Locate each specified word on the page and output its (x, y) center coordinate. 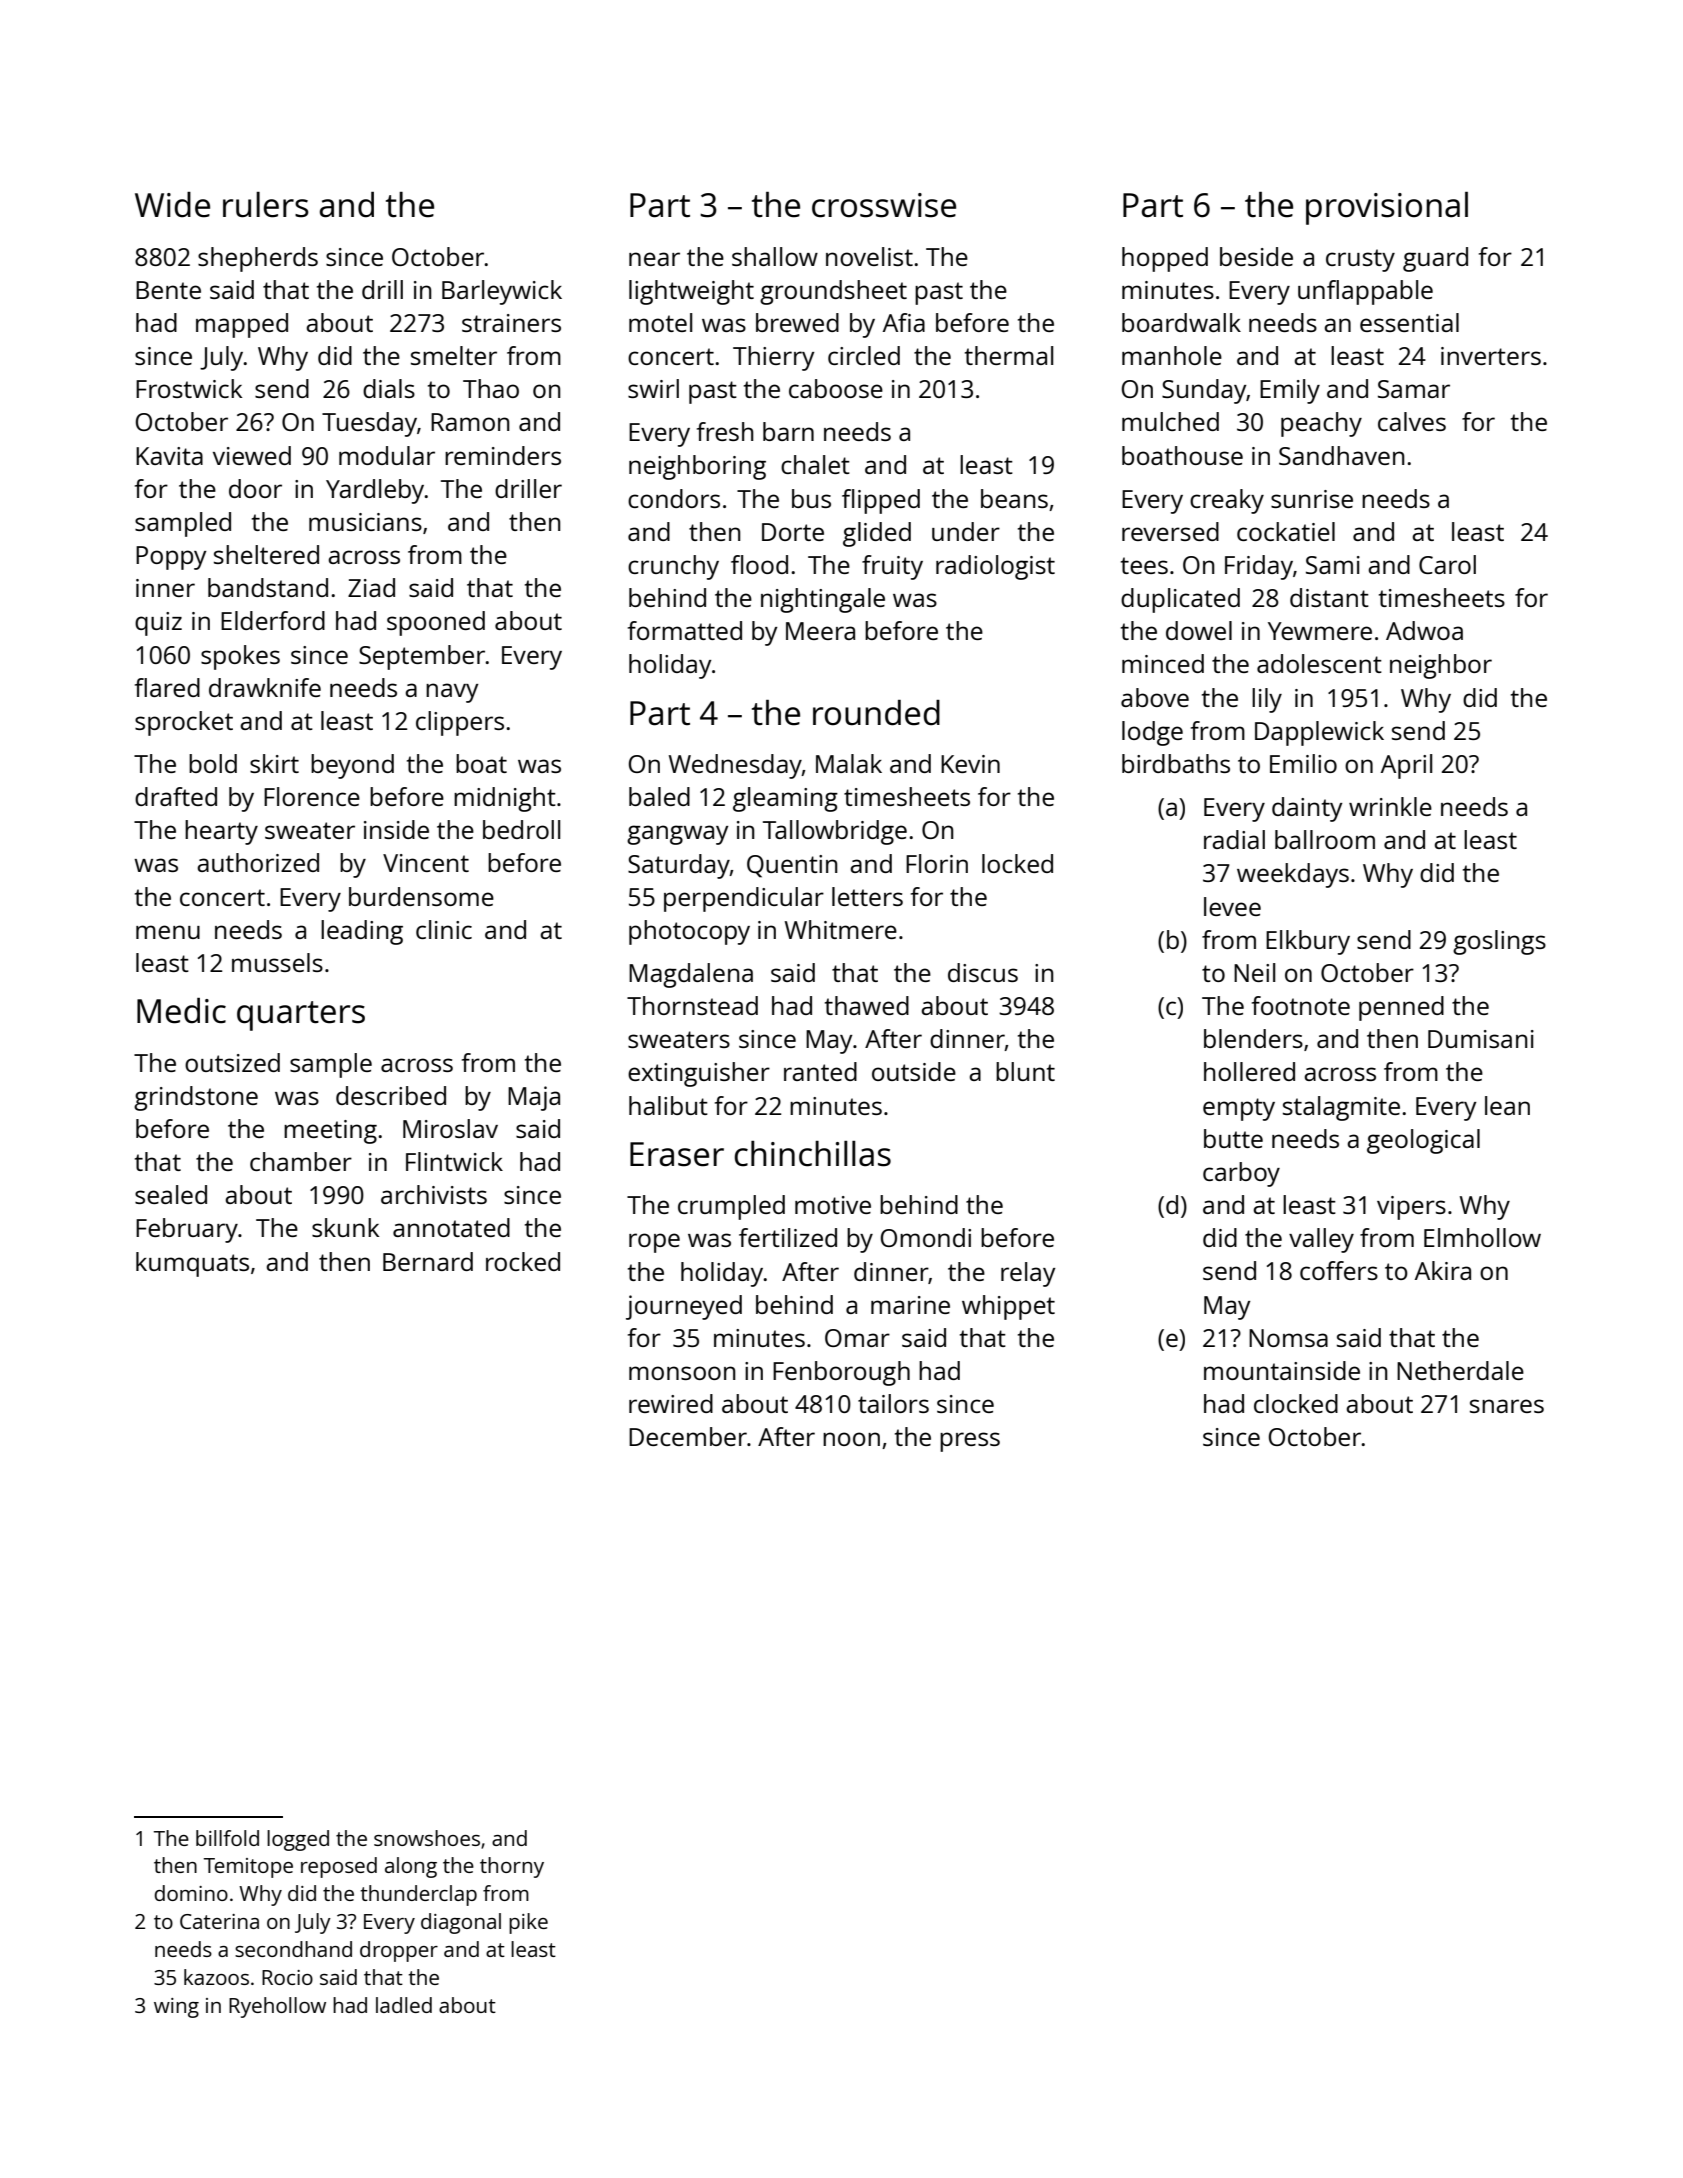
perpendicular (744, 899)
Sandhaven (1342, 455)
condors (674, 498)
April (1406, 766)
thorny (512, 1867)
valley (1321, 1240)
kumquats (192, 1264)
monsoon (682, 1373)
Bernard (428, 1261)
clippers (460, 723)
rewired (671, 1403)
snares (1507, 1406)
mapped (242, 325)
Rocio (287, 1977)
